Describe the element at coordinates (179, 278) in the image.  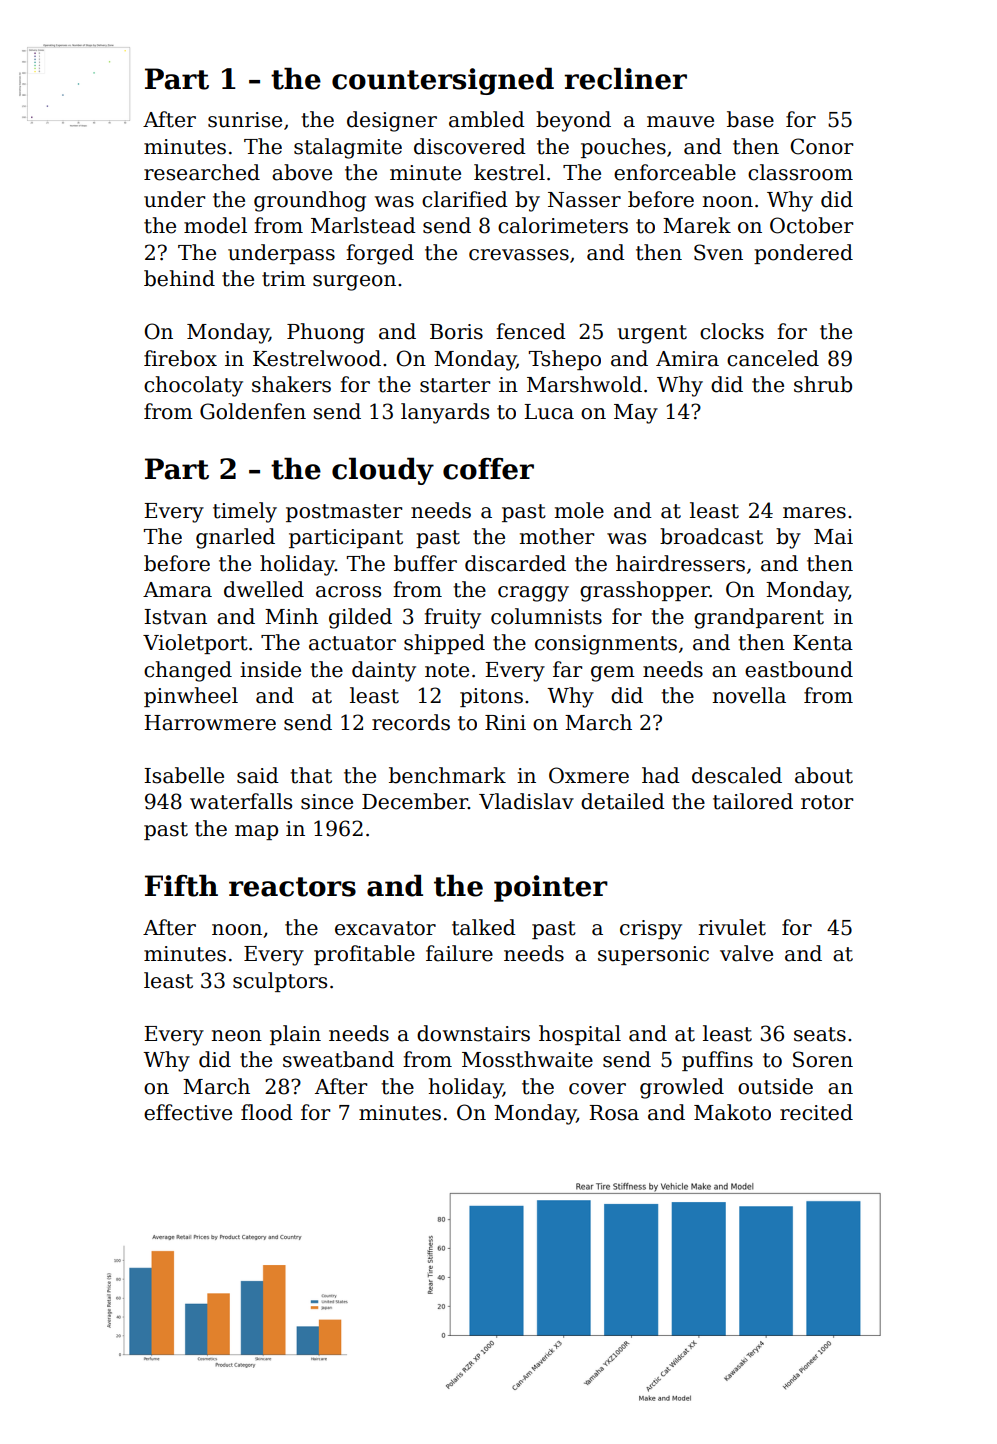
I see `behind` at that location.
